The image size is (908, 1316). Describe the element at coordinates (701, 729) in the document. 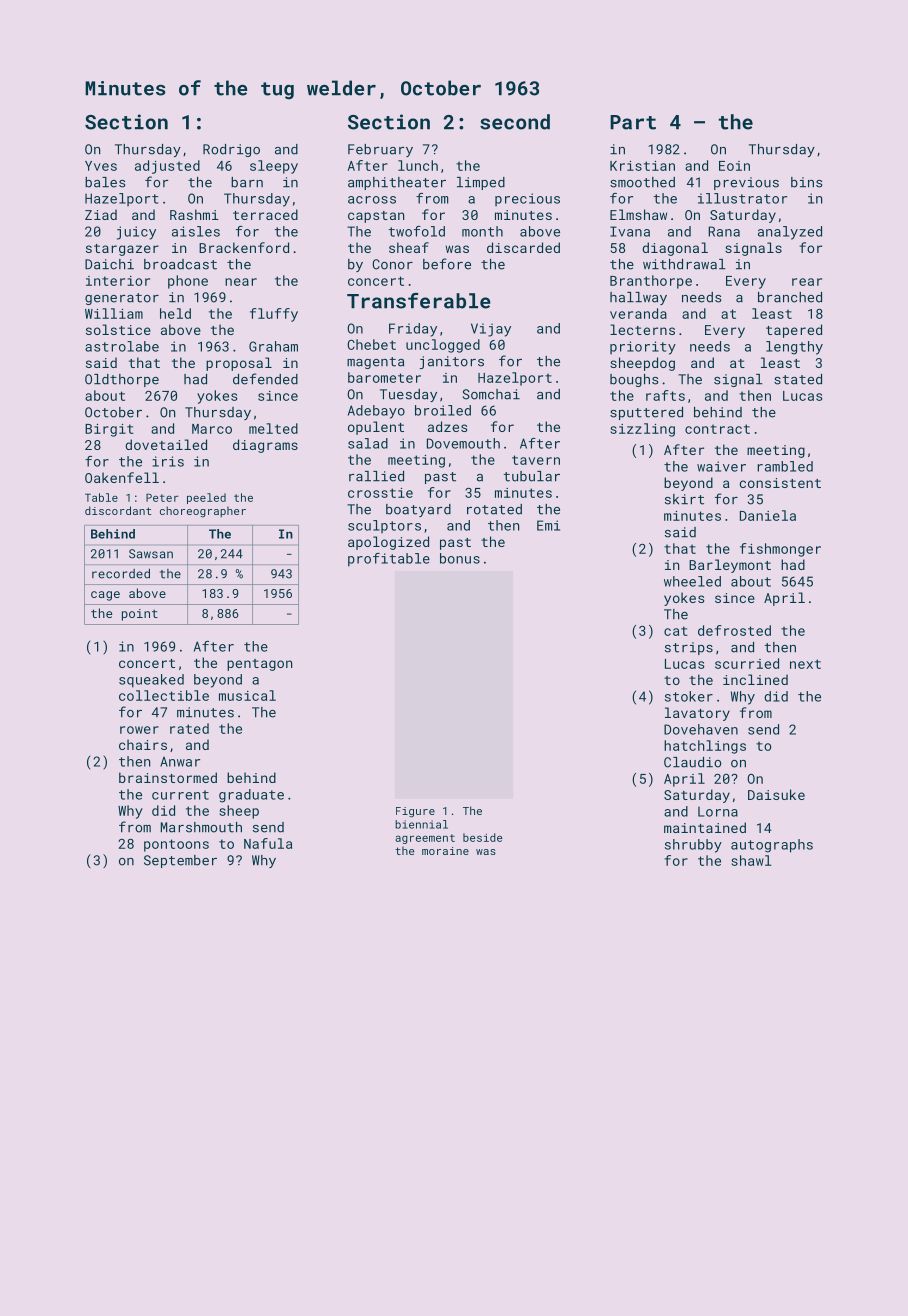

I see `Dovehaven` at that location.
